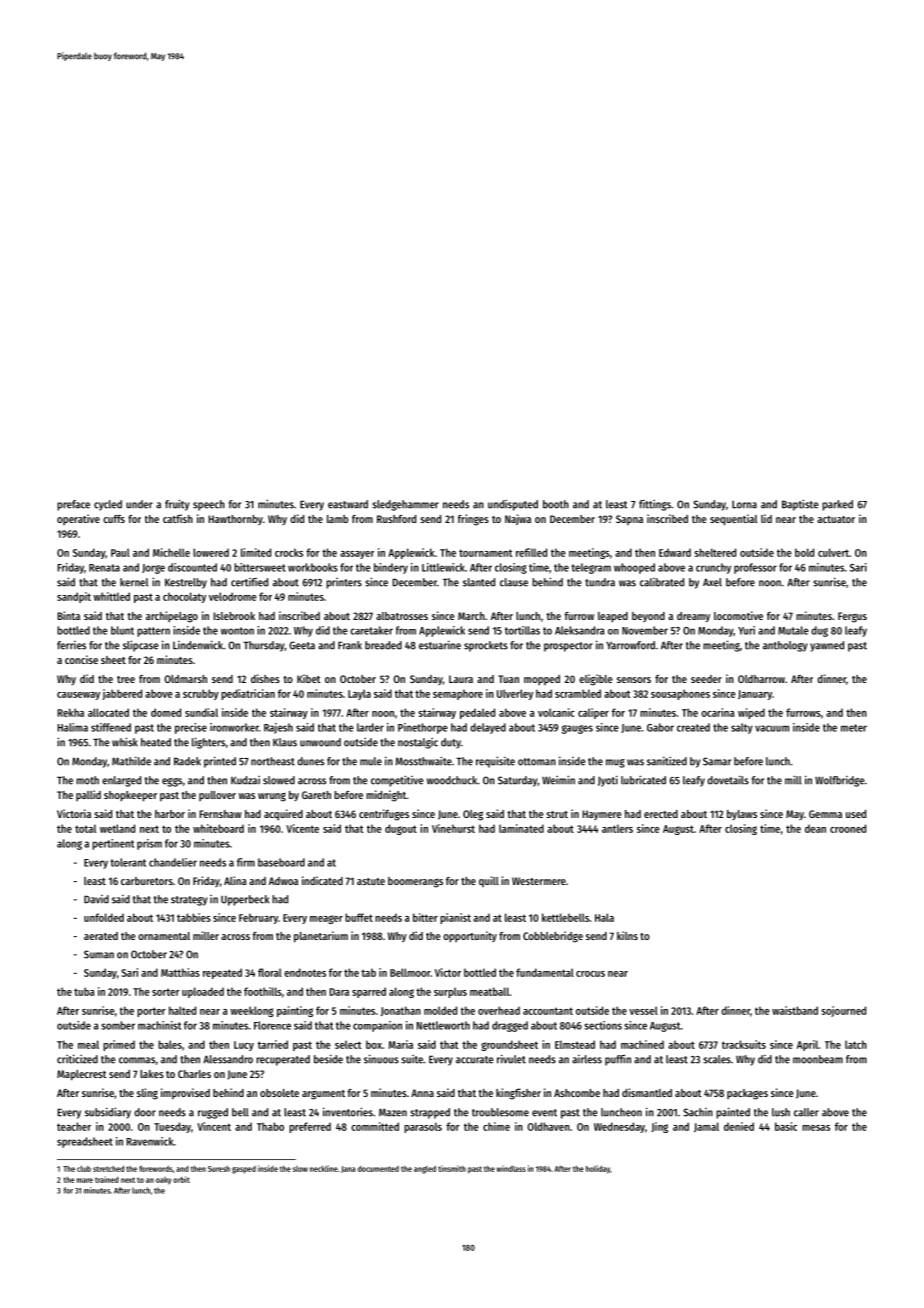  Describe the element at coordinates (244, 1170) in the document. I see `gasped` at that location.
